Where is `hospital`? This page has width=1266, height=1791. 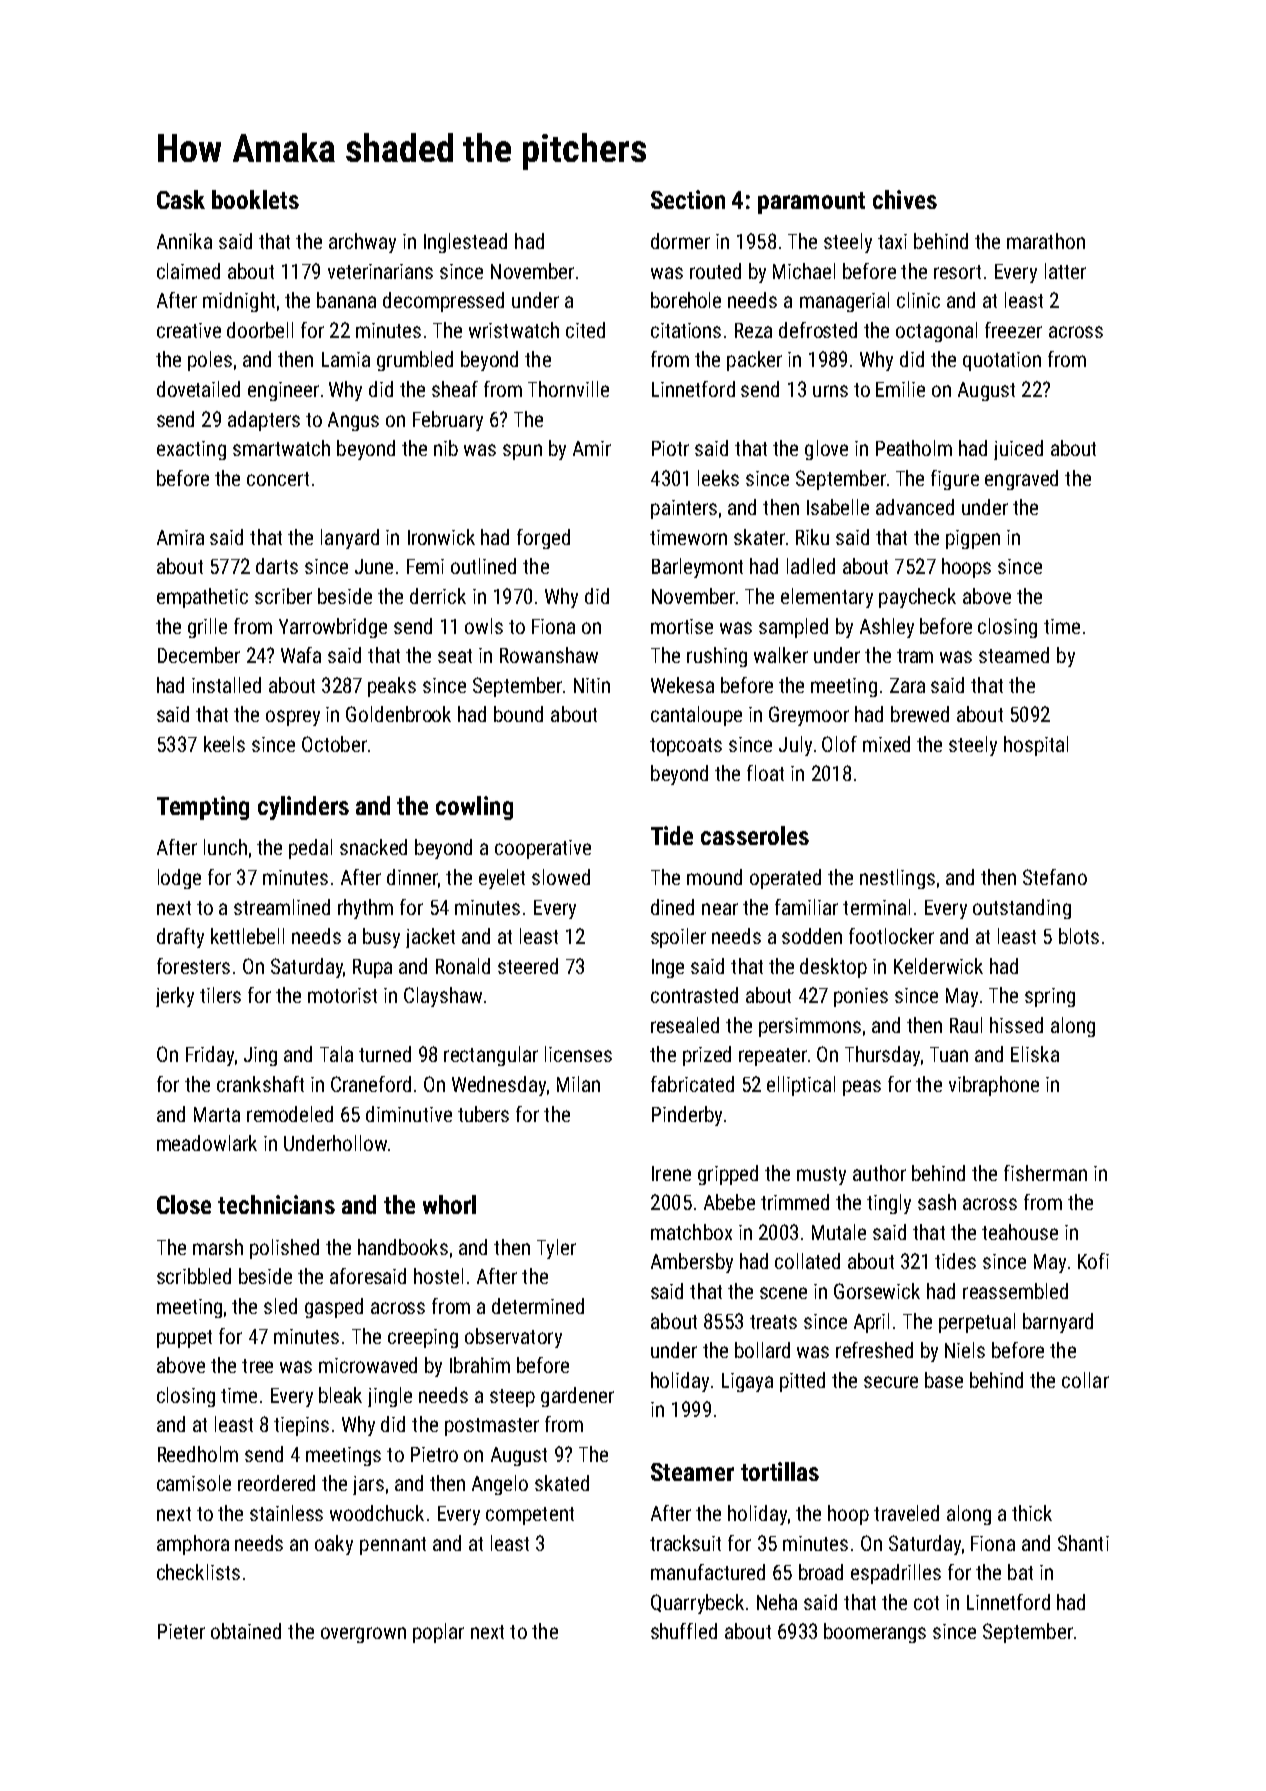 hospital is located at coordinates (1036, 746).
